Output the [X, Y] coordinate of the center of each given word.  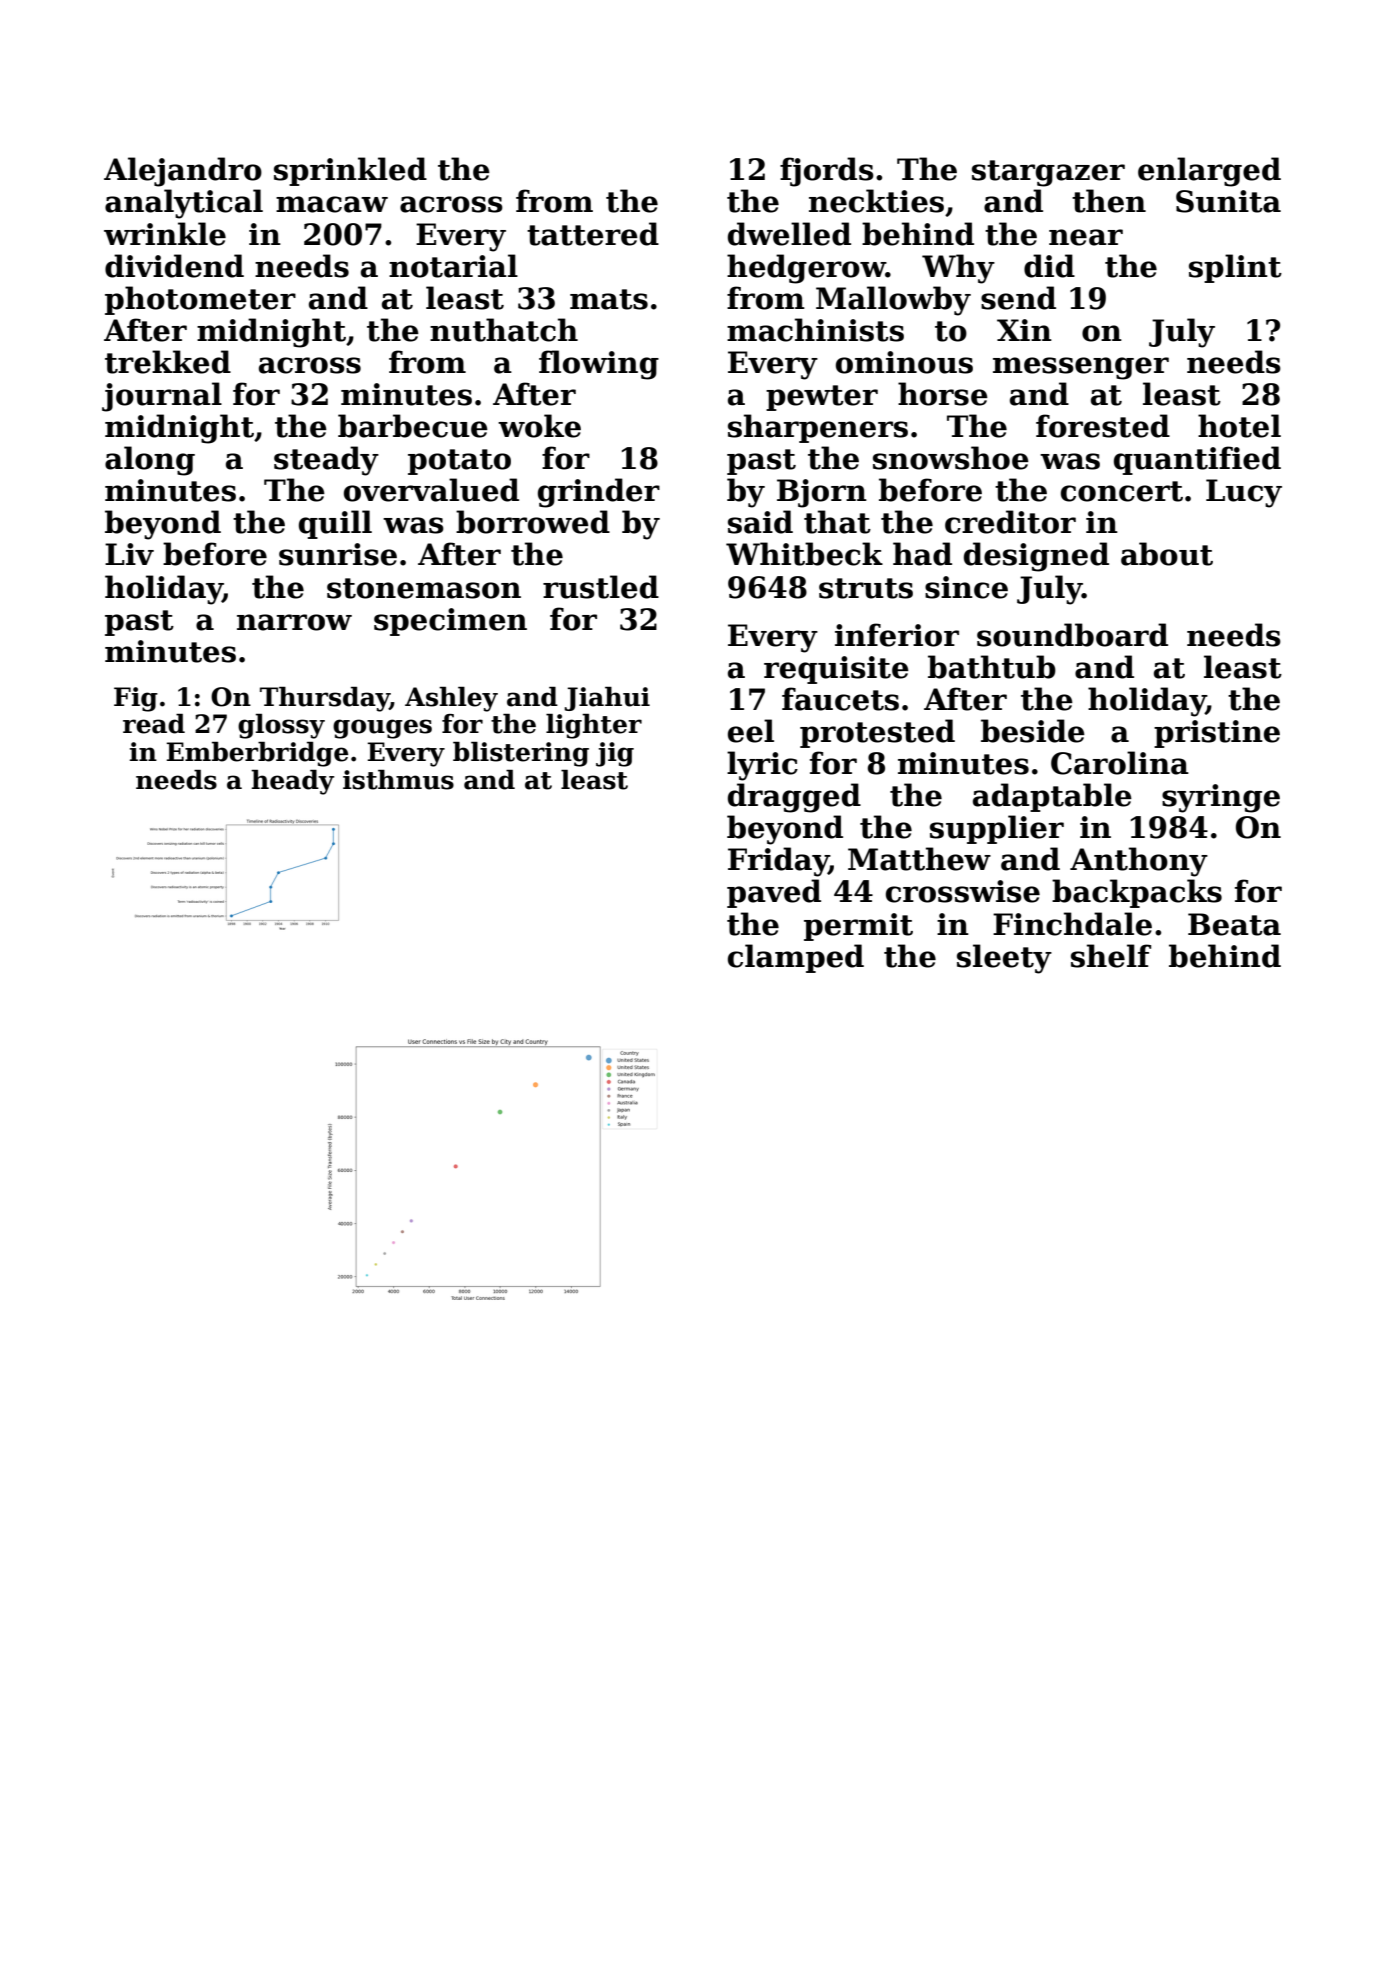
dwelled [789, 234]
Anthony [1139, 862]
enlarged [1209, 172]
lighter [594, 726]
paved [774, 893]
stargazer [1048, 173]
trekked [168, 362]
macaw [332, 204]
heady [293, 782]
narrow [294, 622]
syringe [1221, 798]
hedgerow [806, 269]
